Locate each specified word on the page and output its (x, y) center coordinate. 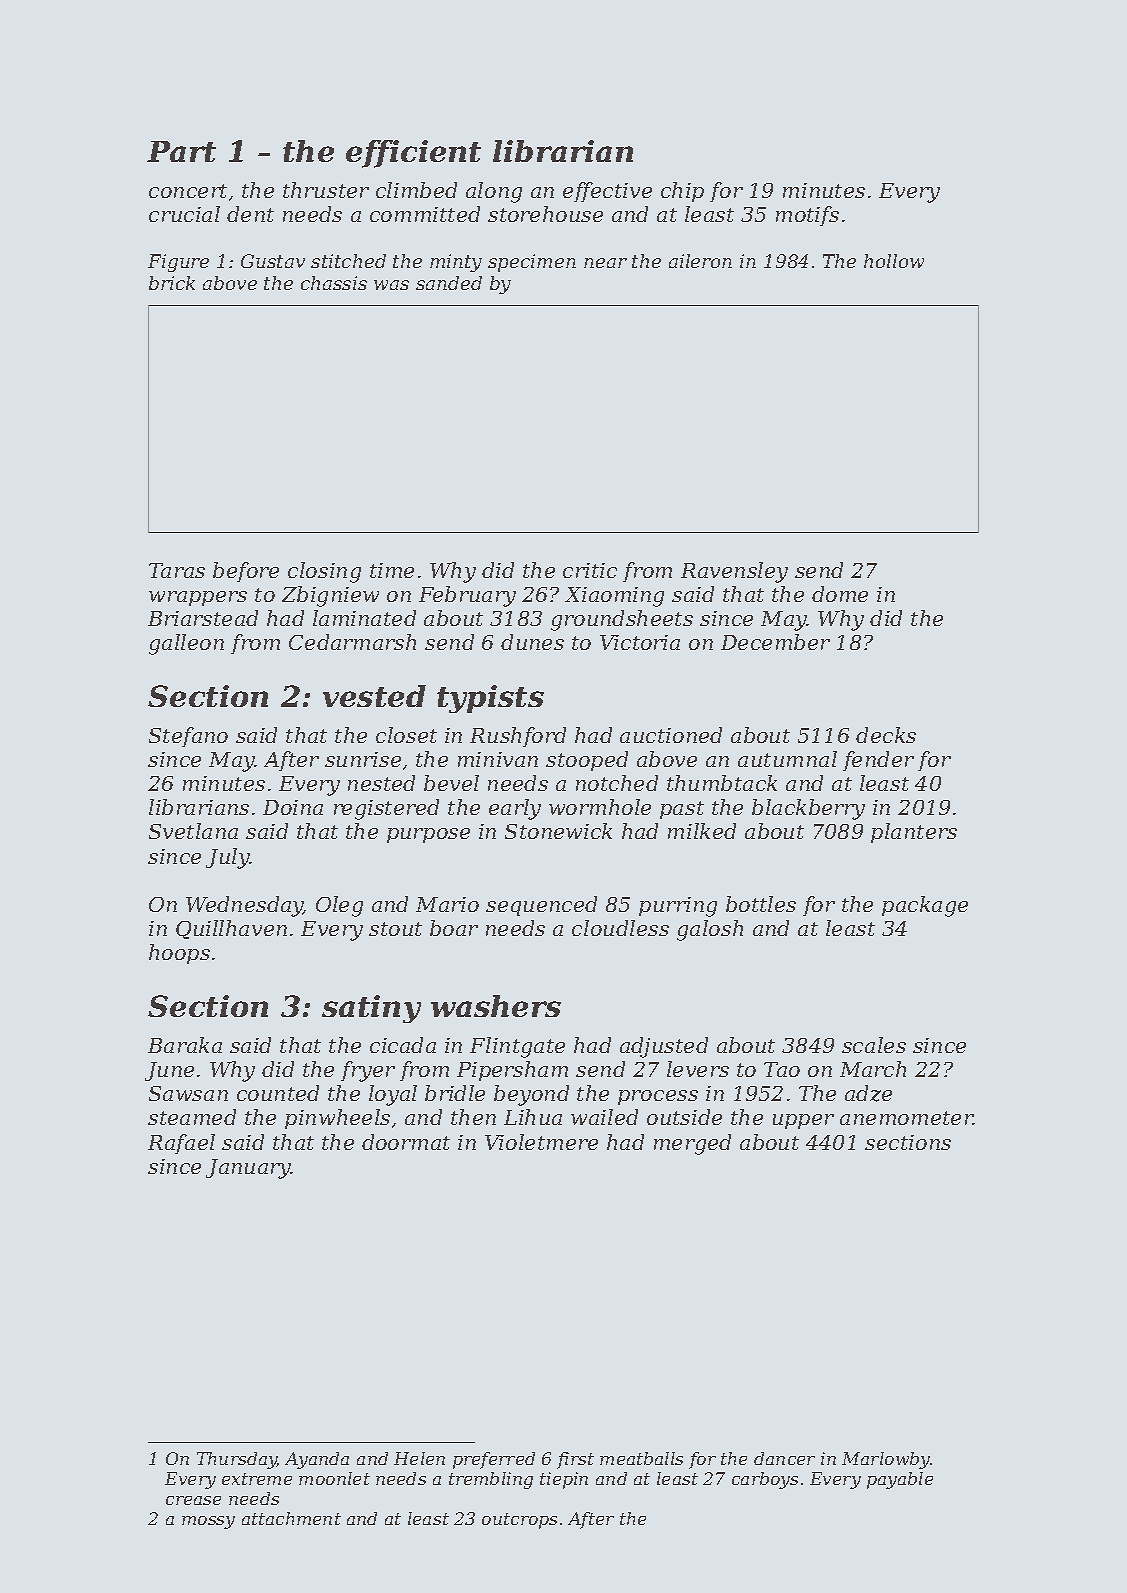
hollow (894, 261)
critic (590, 570)
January (248, 1169)
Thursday (237, 1460)
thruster (326, 190)
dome (840, 594)
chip (682, 192)
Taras (177, 570)
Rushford (518, 737)
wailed (604, 1117)
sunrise (363, 759)
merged (692, 1144)
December (775, 642)
